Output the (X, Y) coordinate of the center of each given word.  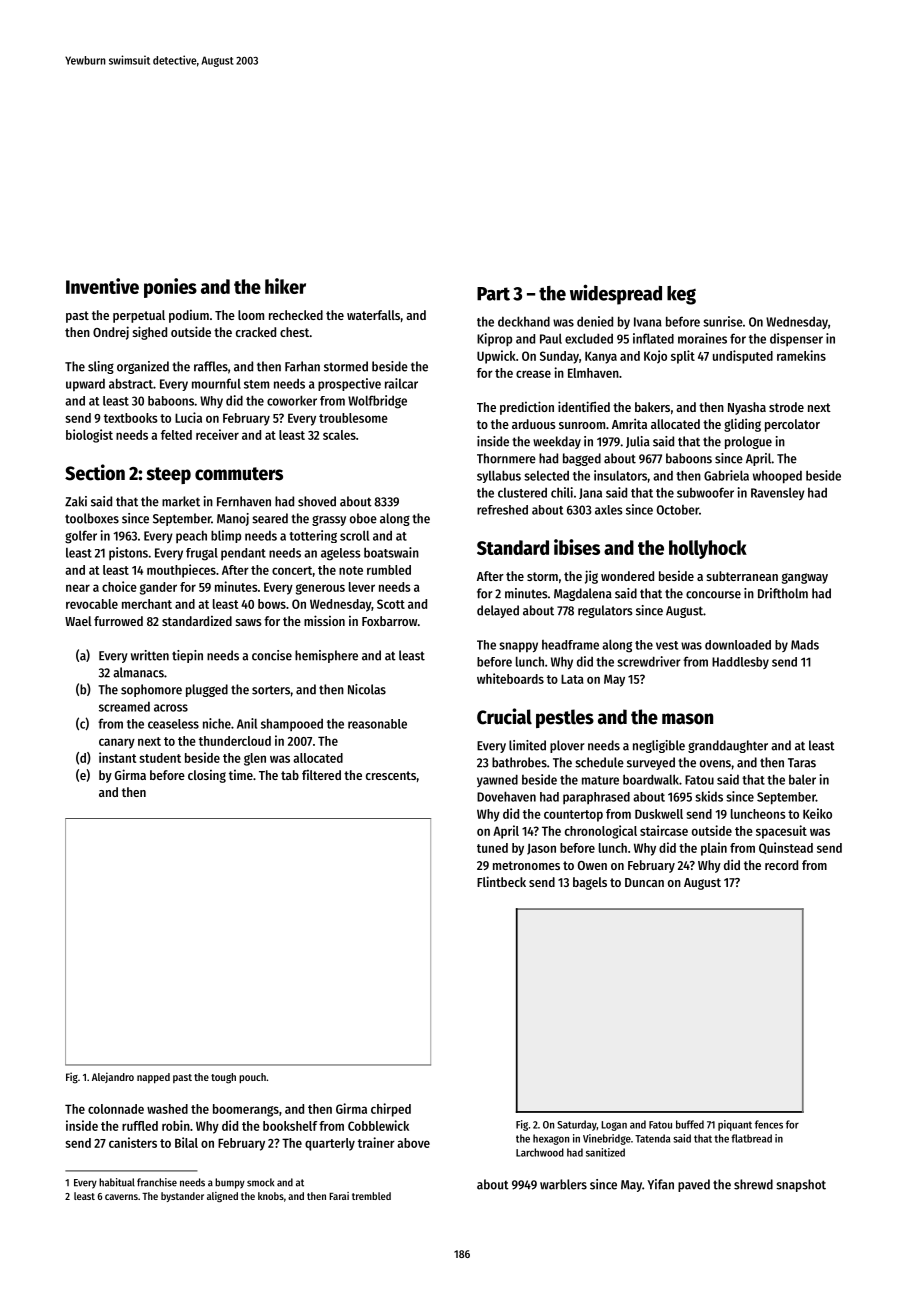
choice (119, 586)
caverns (121, 1197)
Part (493, 294)
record (781, 865)
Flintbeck (501, 881)
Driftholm (783, 593)
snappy (518, 647)
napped (153, 1078)
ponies (170, 288)
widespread (616, 294)
